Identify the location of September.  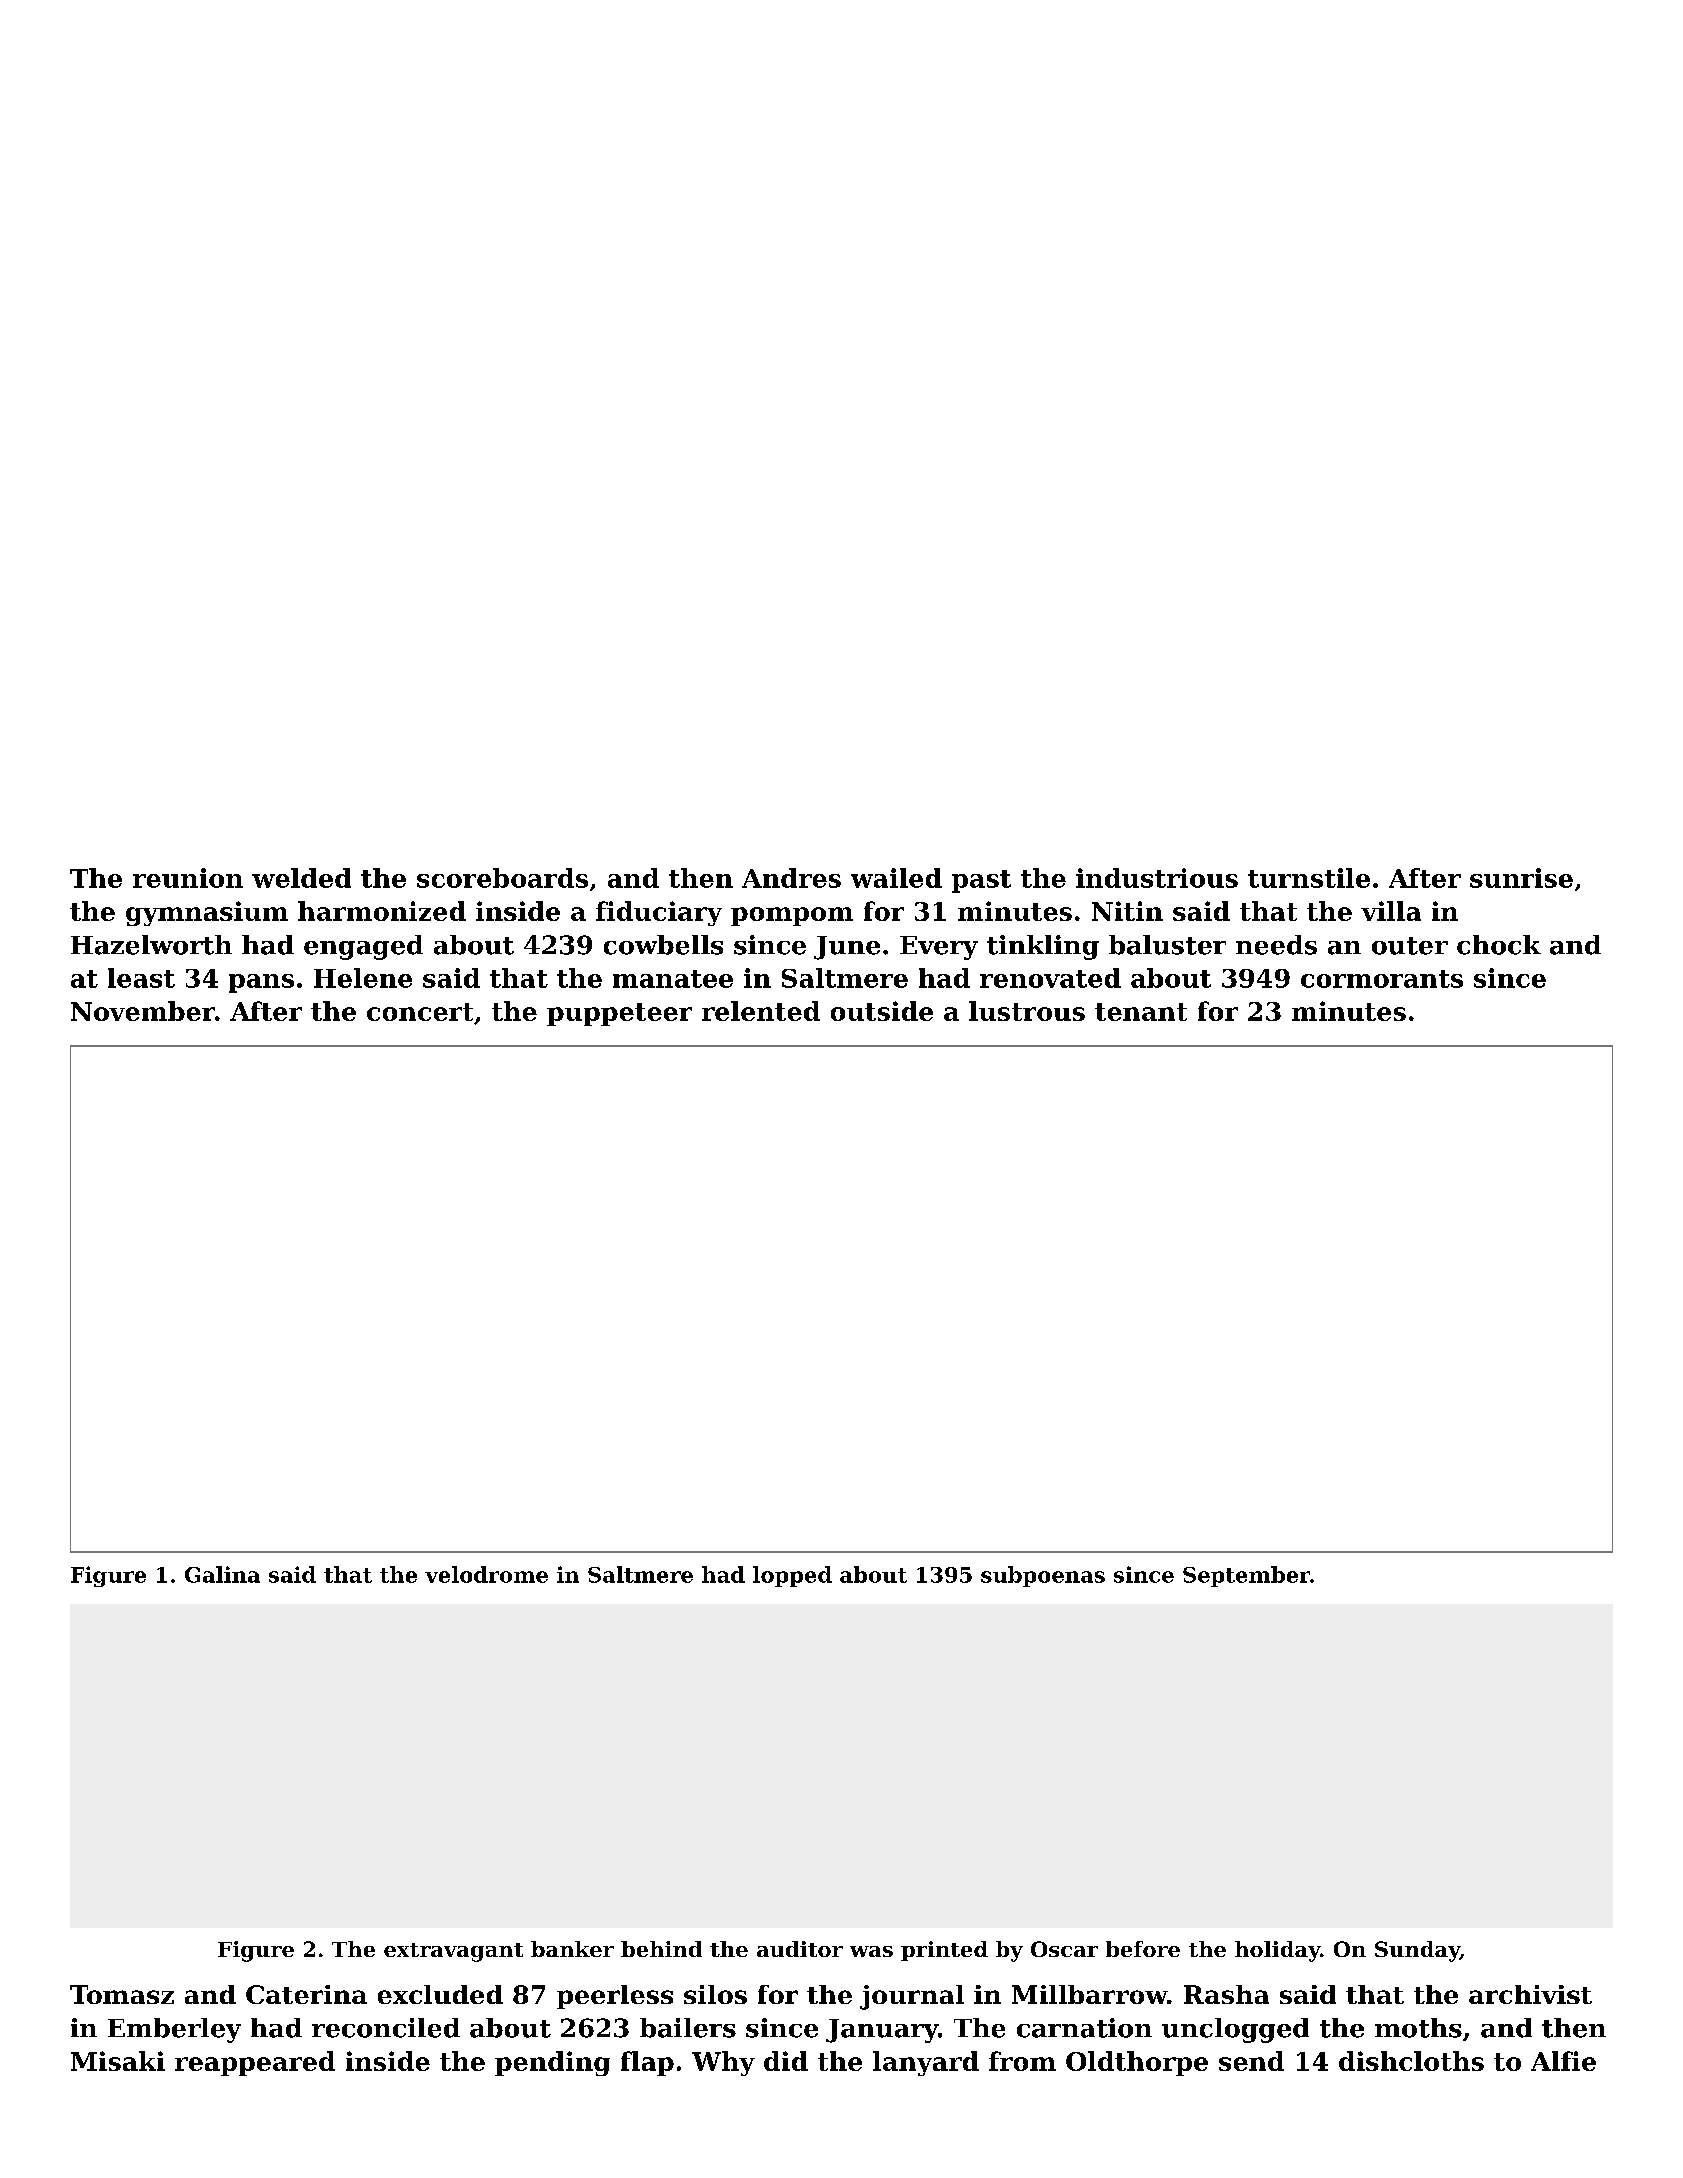
(1246, 1576).
